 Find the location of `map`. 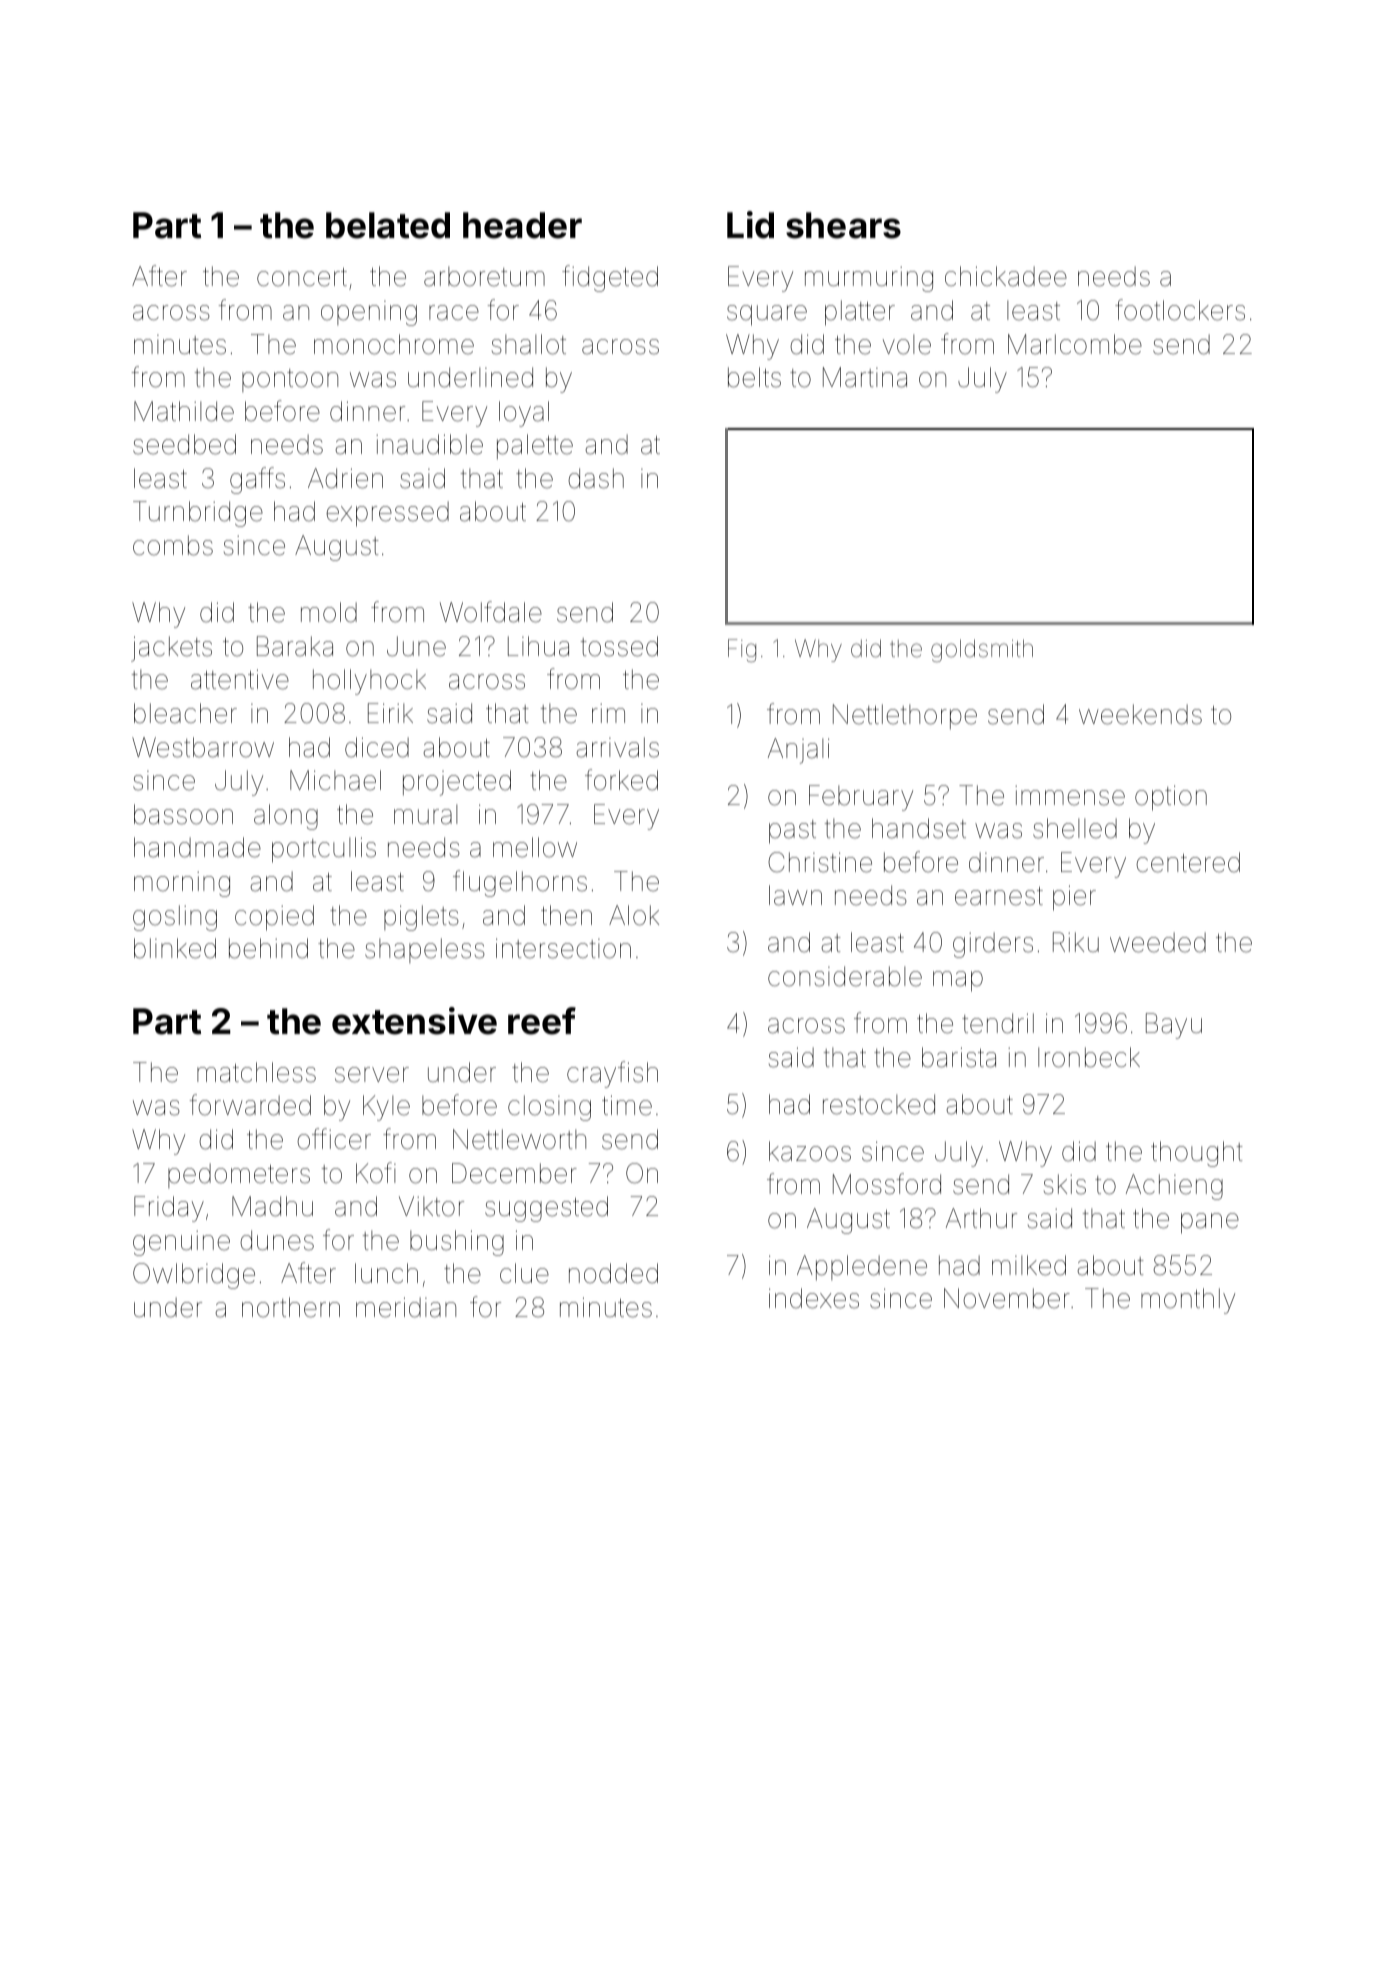

map is located at coordinates (958, 981).
